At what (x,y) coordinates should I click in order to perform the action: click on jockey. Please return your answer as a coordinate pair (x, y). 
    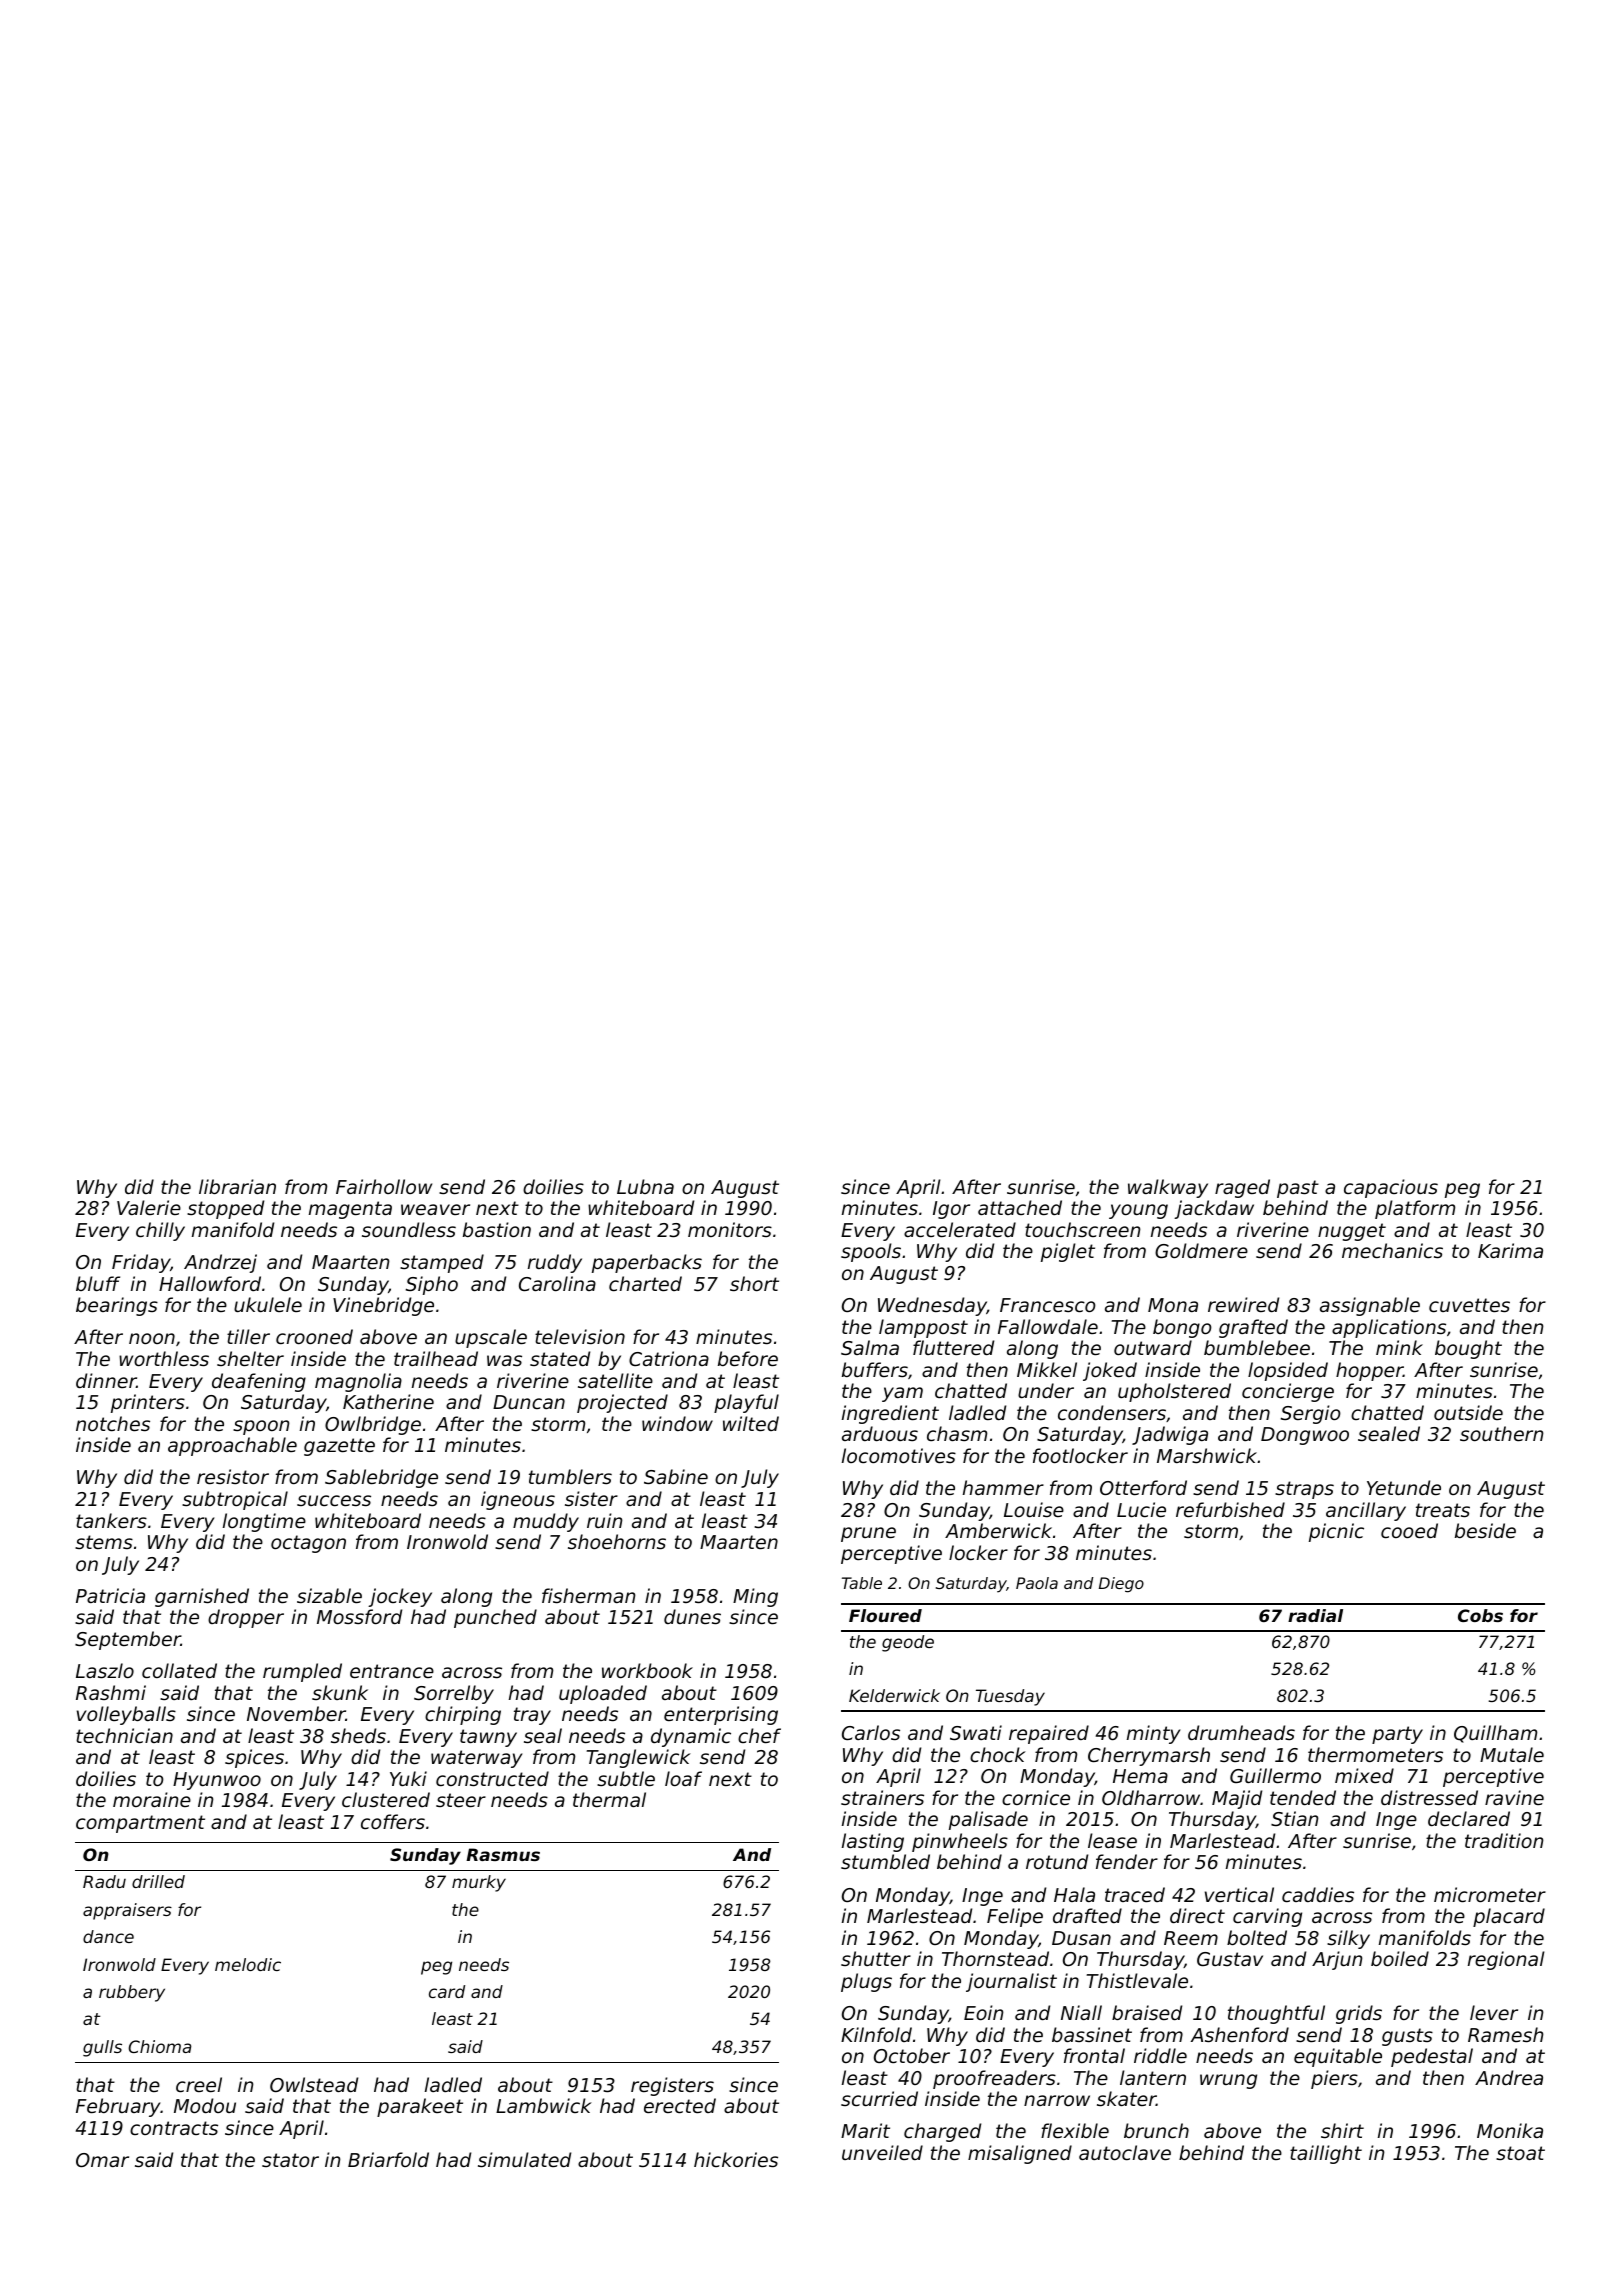
    Looking at the image, I should click on (400, 1597).
